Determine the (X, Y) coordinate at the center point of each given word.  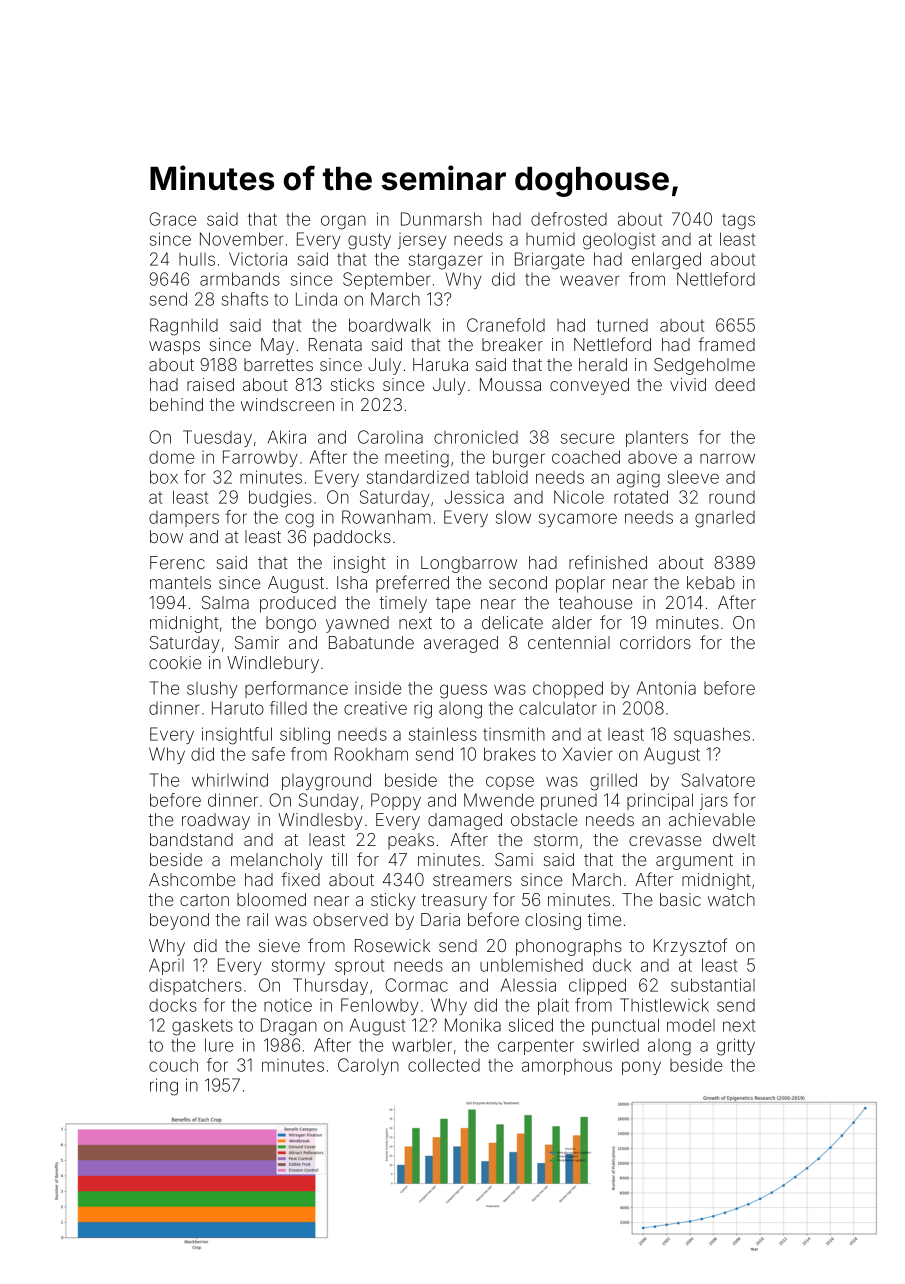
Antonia (666, 688)
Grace (172, 219)
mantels (180, 582)
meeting (417, 459)
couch (173, 1065)
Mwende (499, 800)
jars (714, 802)
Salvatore (718, 780)
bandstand (191, 839)
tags (738, 222)
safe (268, 754)
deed (735, 384)
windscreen (287, 404)
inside (378, 688)
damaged (465, 821)
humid (550, 239)
